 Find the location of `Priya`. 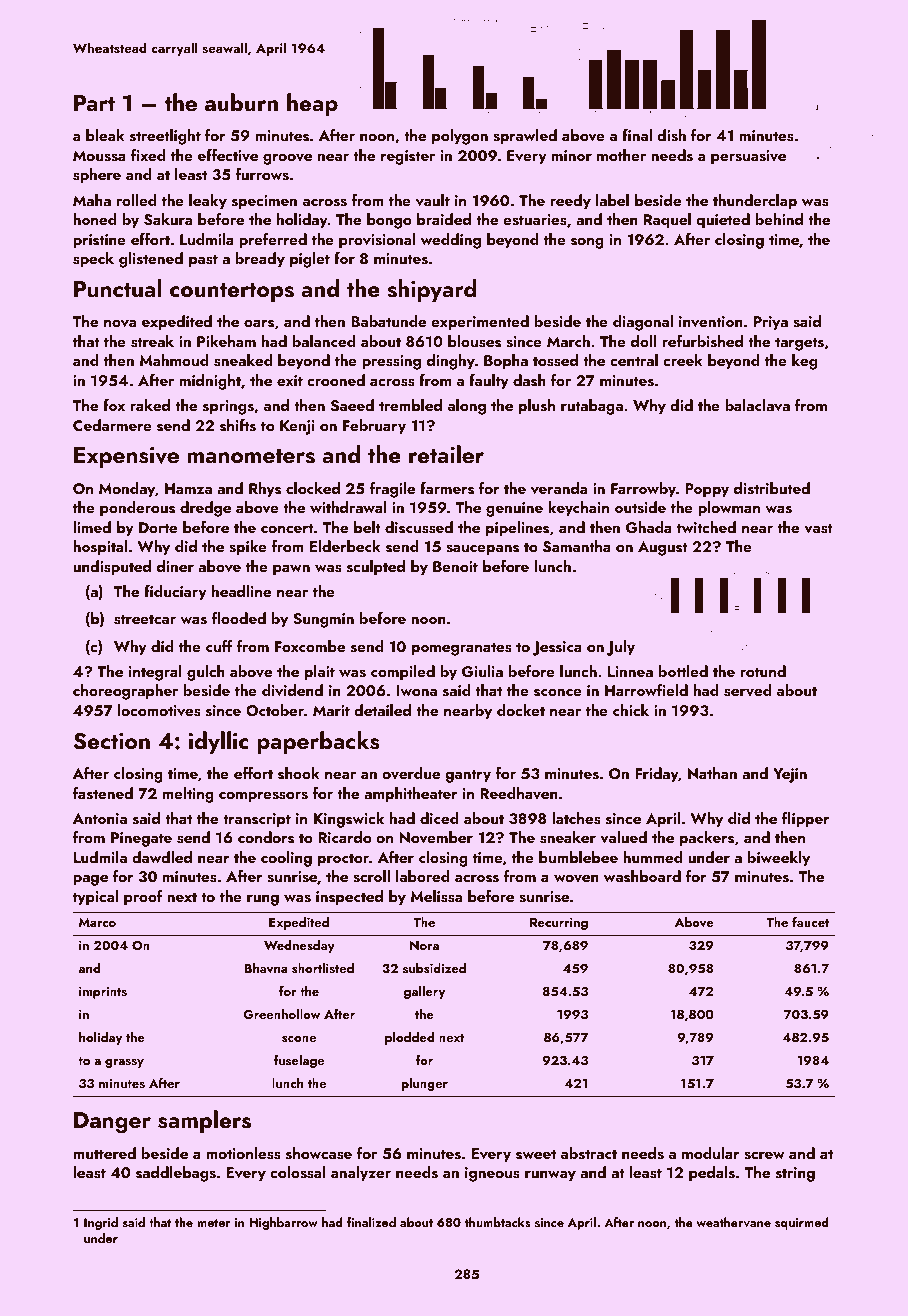

Priya is located at coordinates (771, 323).
